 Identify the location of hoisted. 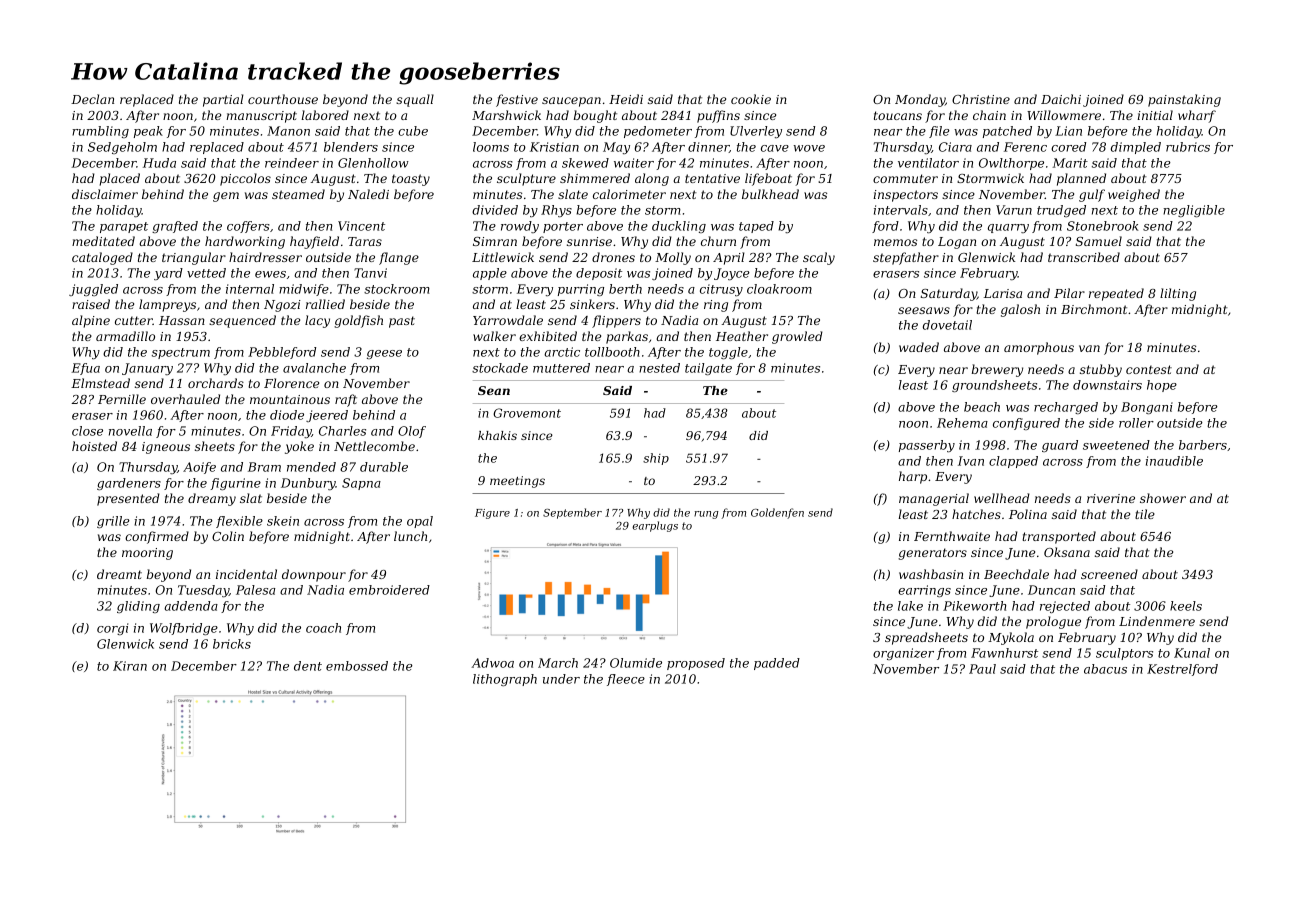
(94, 446).
